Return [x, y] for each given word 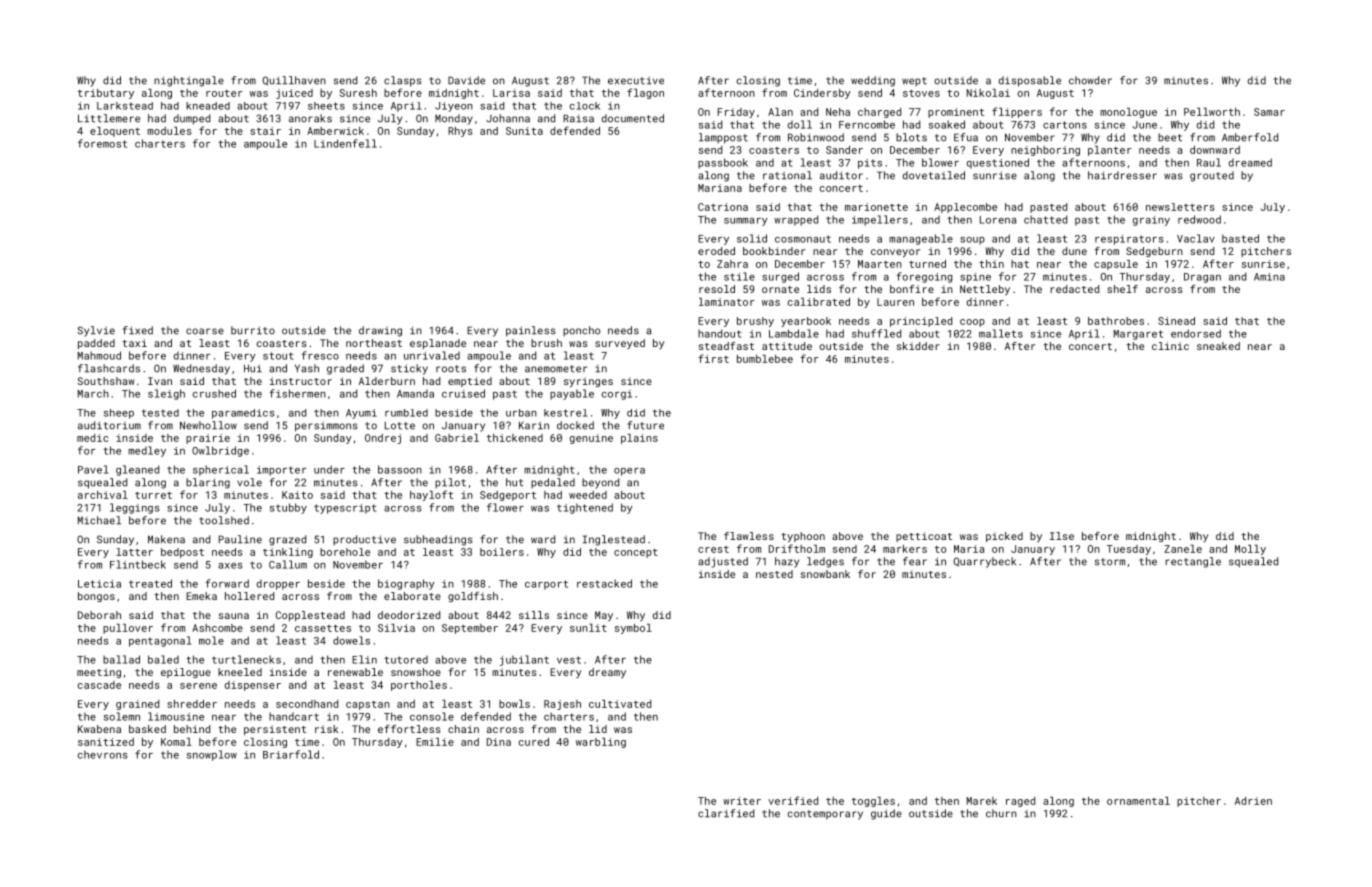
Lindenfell [345, 143]
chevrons [102, 754]
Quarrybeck [984, 562]
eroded [716, 251]
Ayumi [361, 414]
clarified [726, 813]
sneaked [1218, 346]
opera [629, 472]
